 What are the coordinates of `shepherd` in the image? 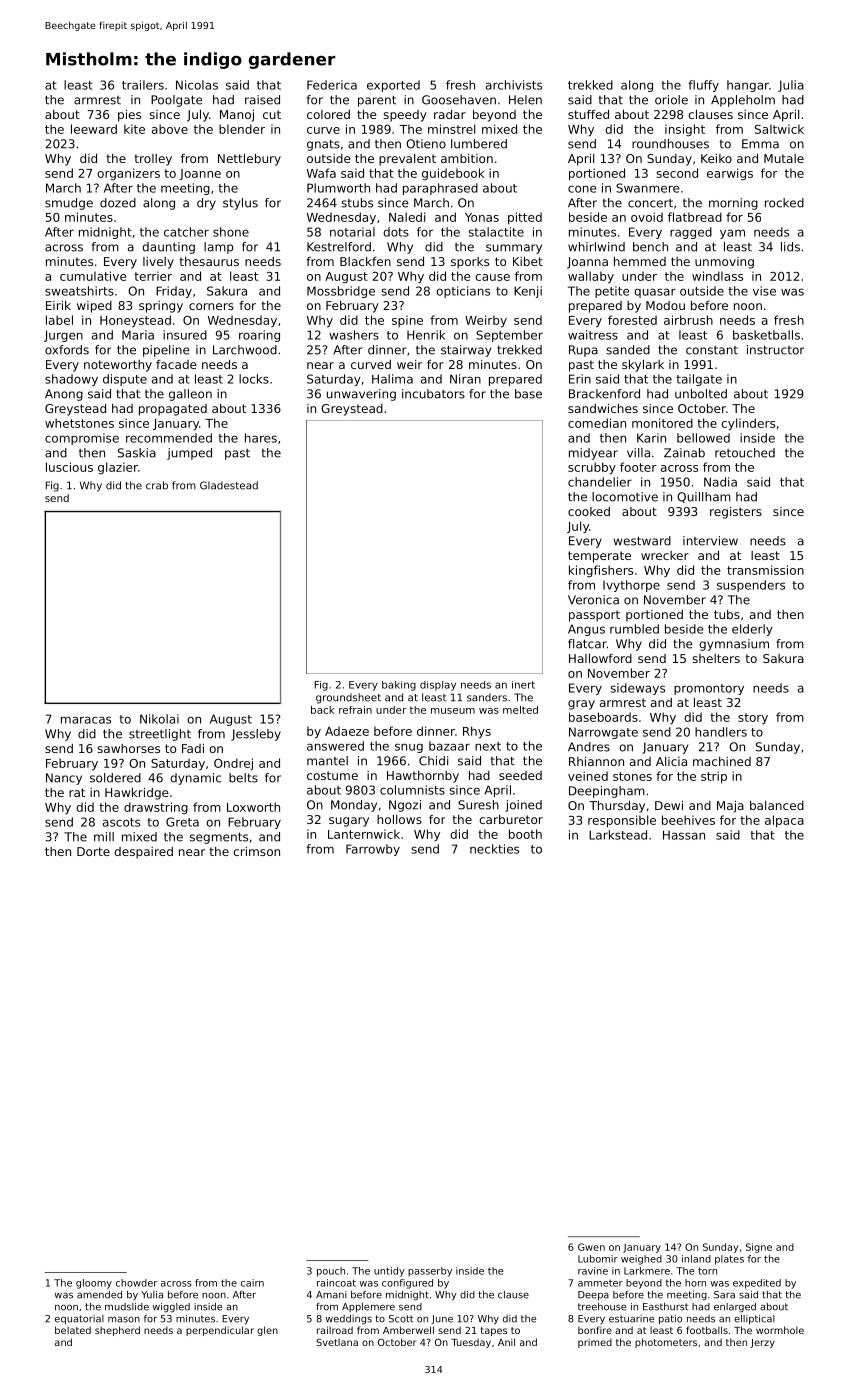 It's located at (117, 1331).
